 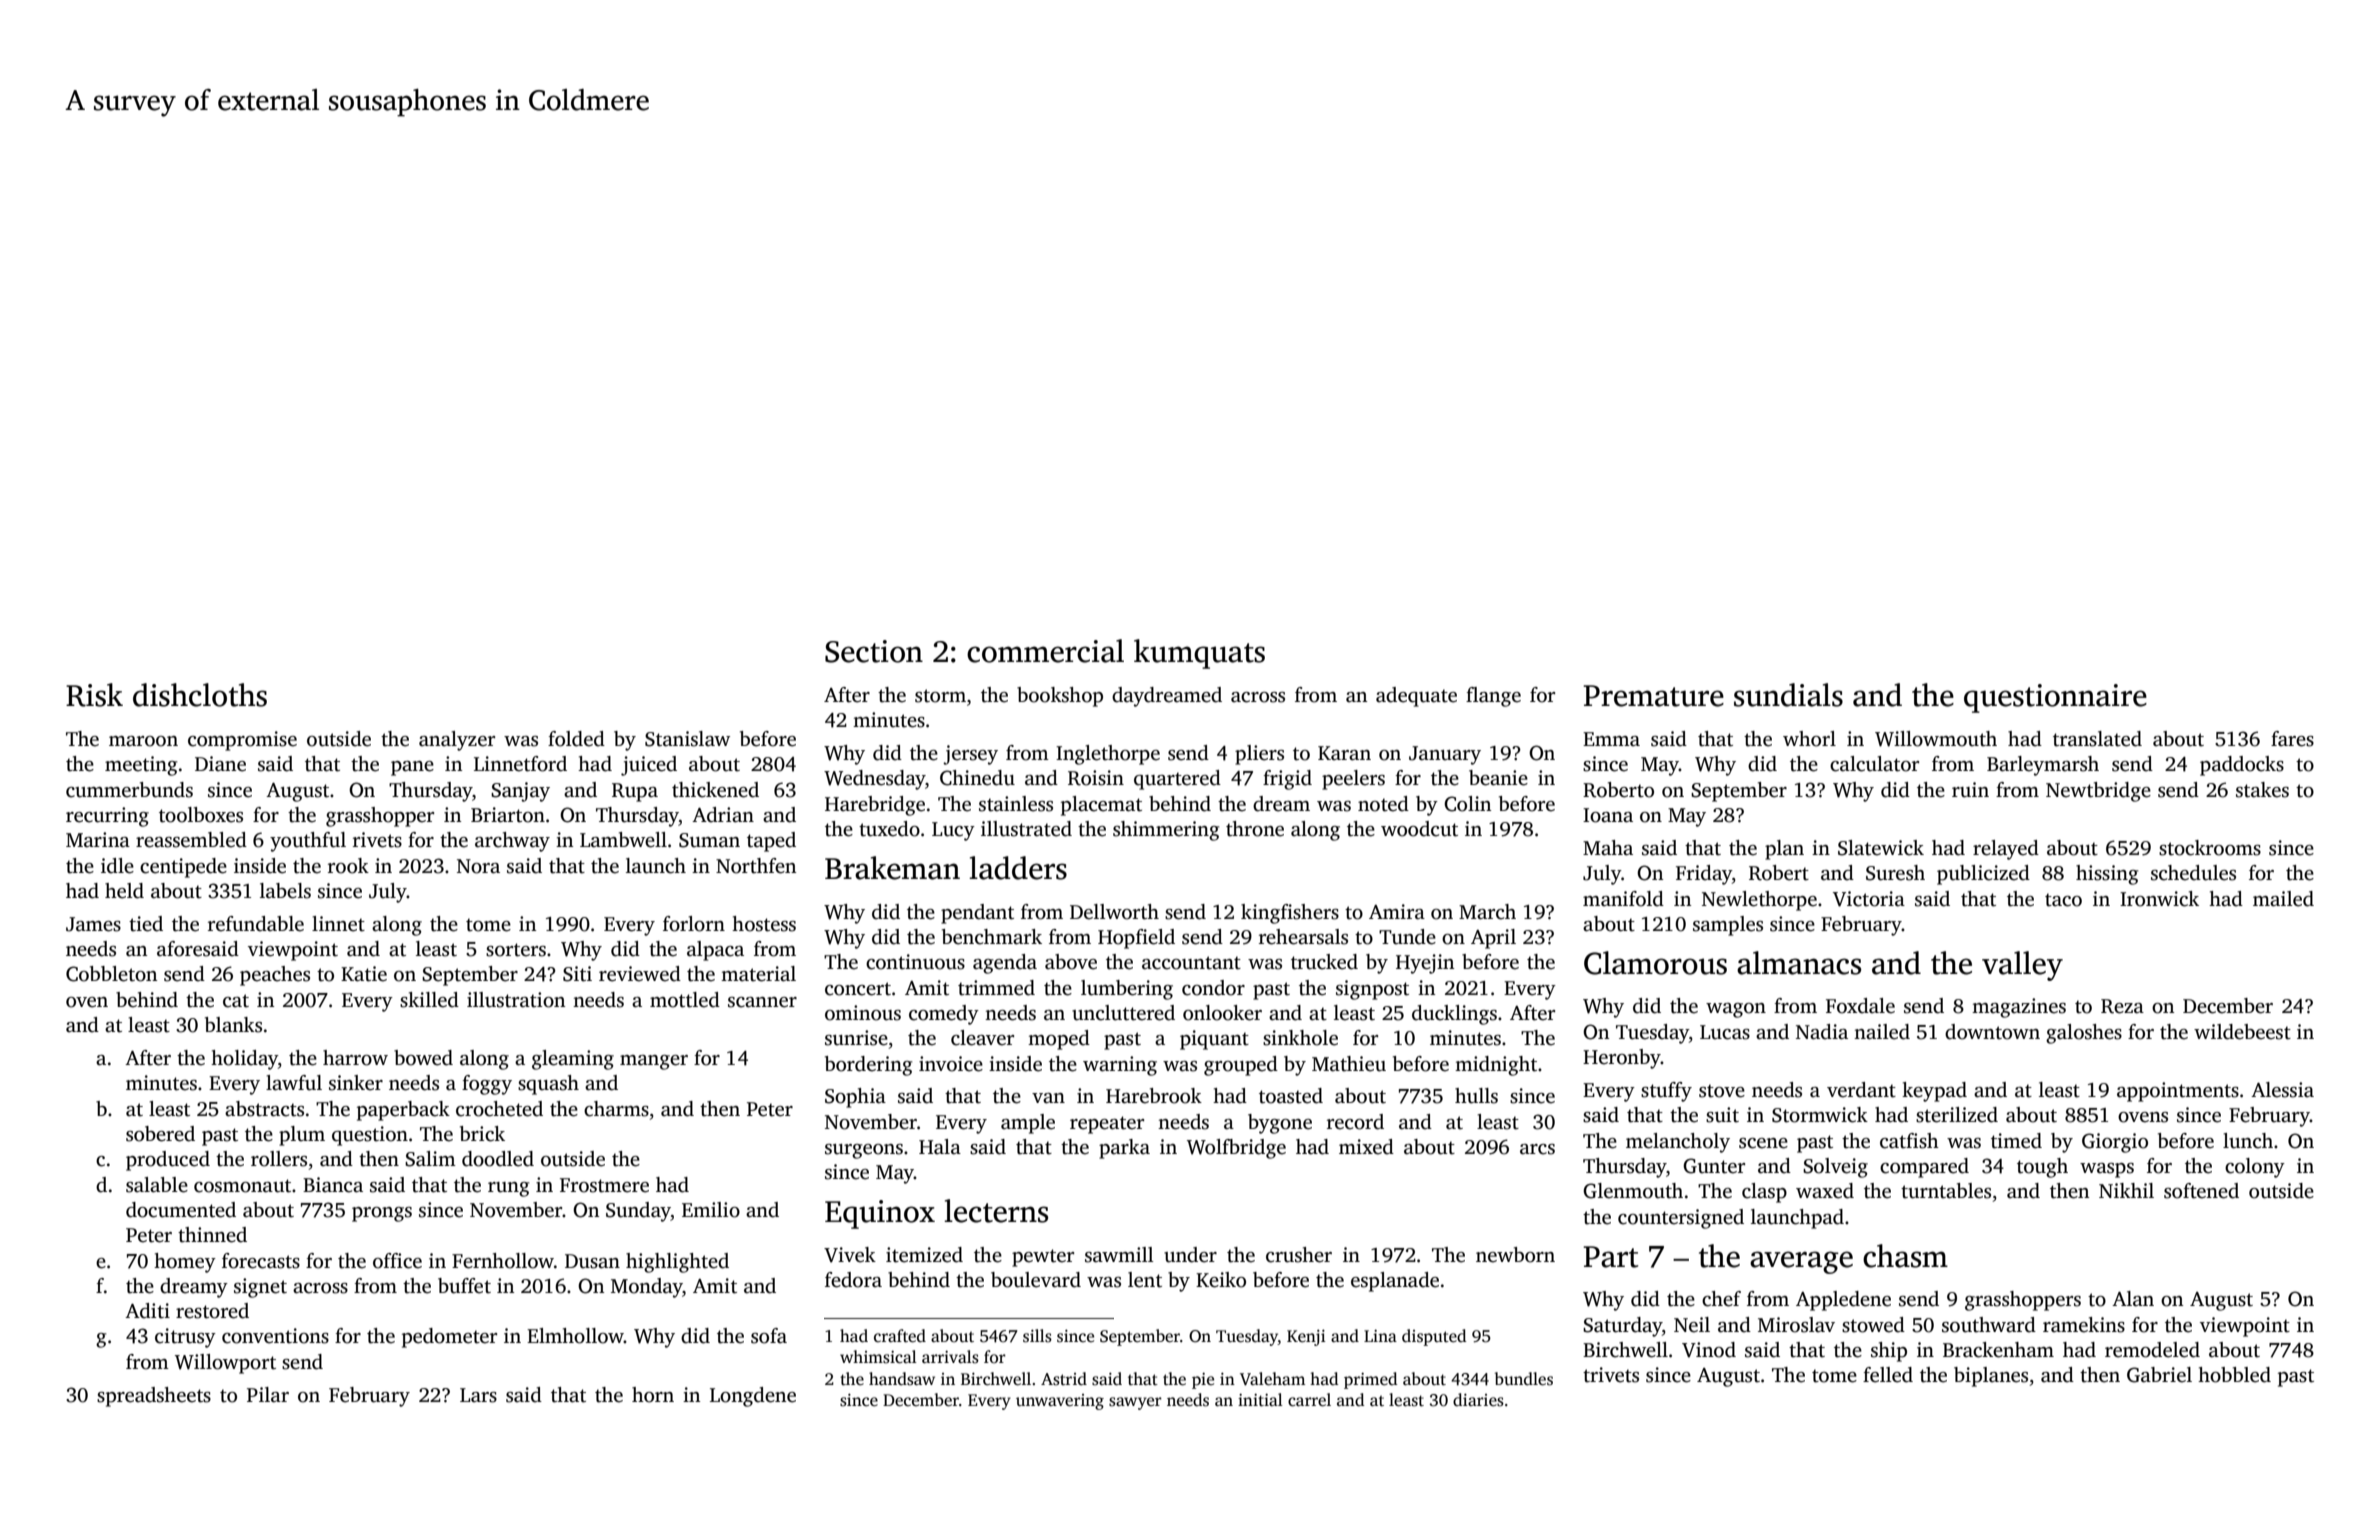 What do you see at coordinates (654, 1062) in the document?
I see `manger` at bounding box center [654, 1062].
